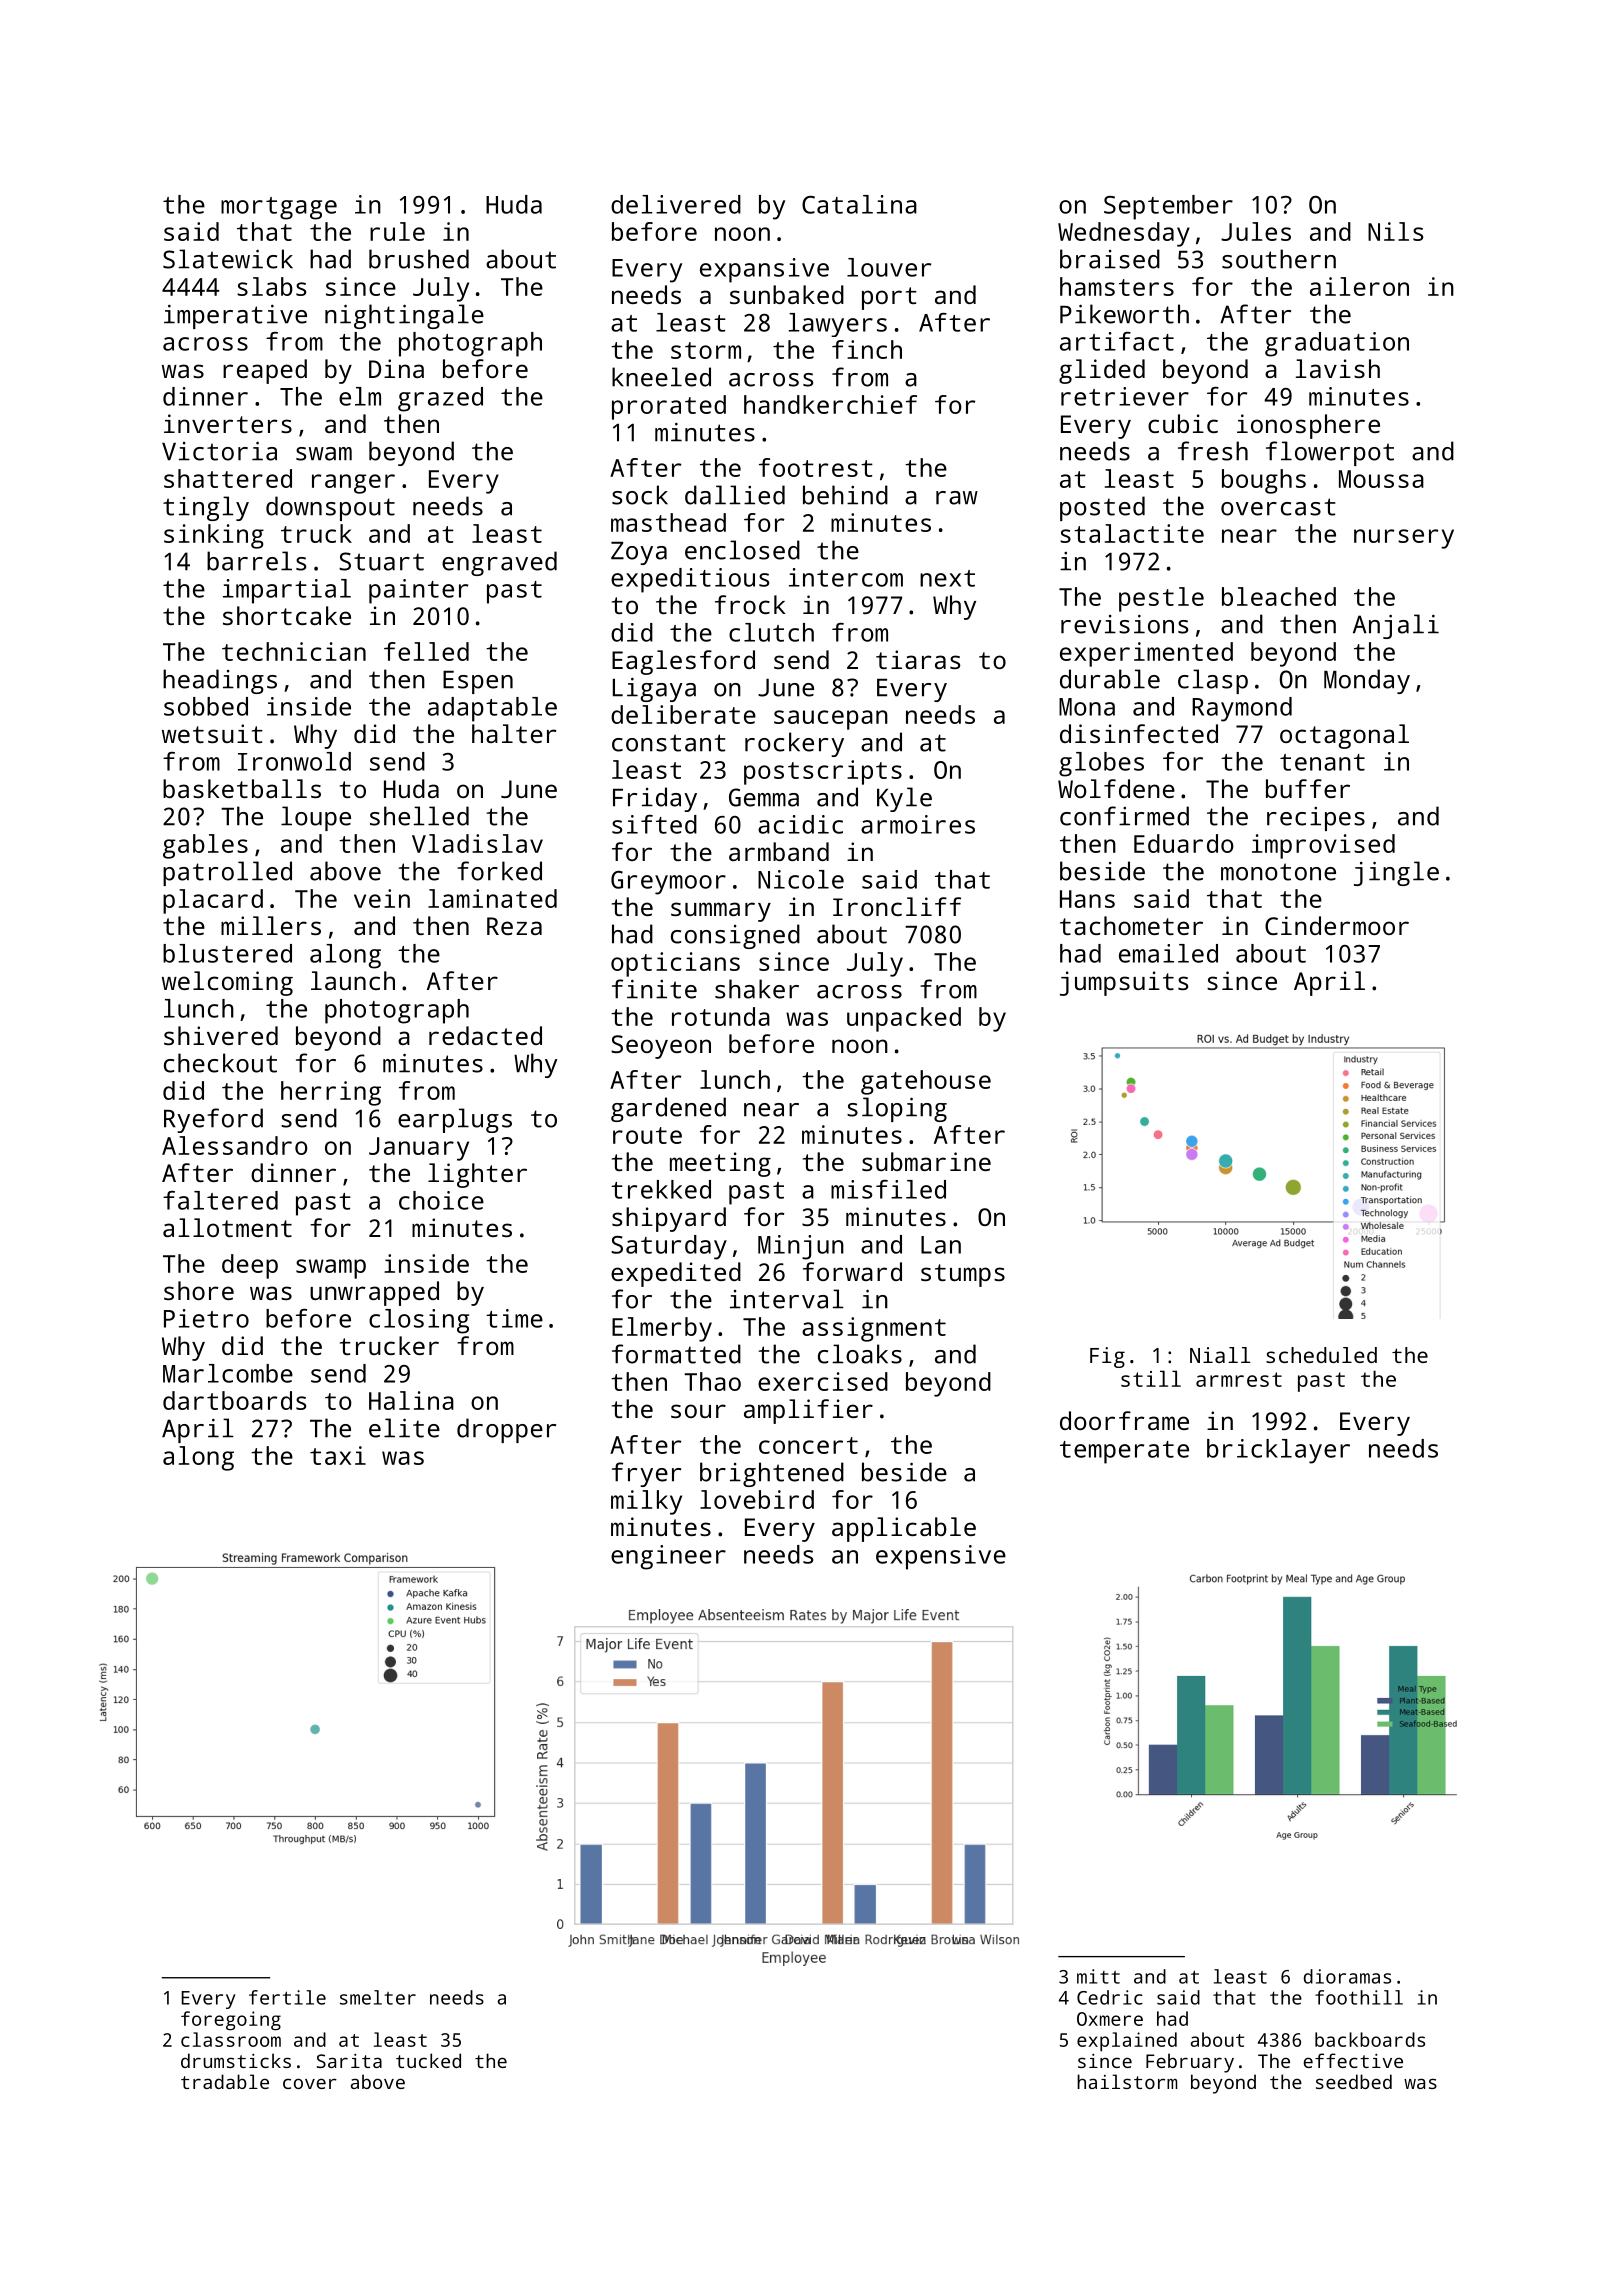 The width and height of the image is (1620, 2292). What do you see at coordinates (287, 1997) in the image?
I see `fertile` at bounding box center [287, 1997].
